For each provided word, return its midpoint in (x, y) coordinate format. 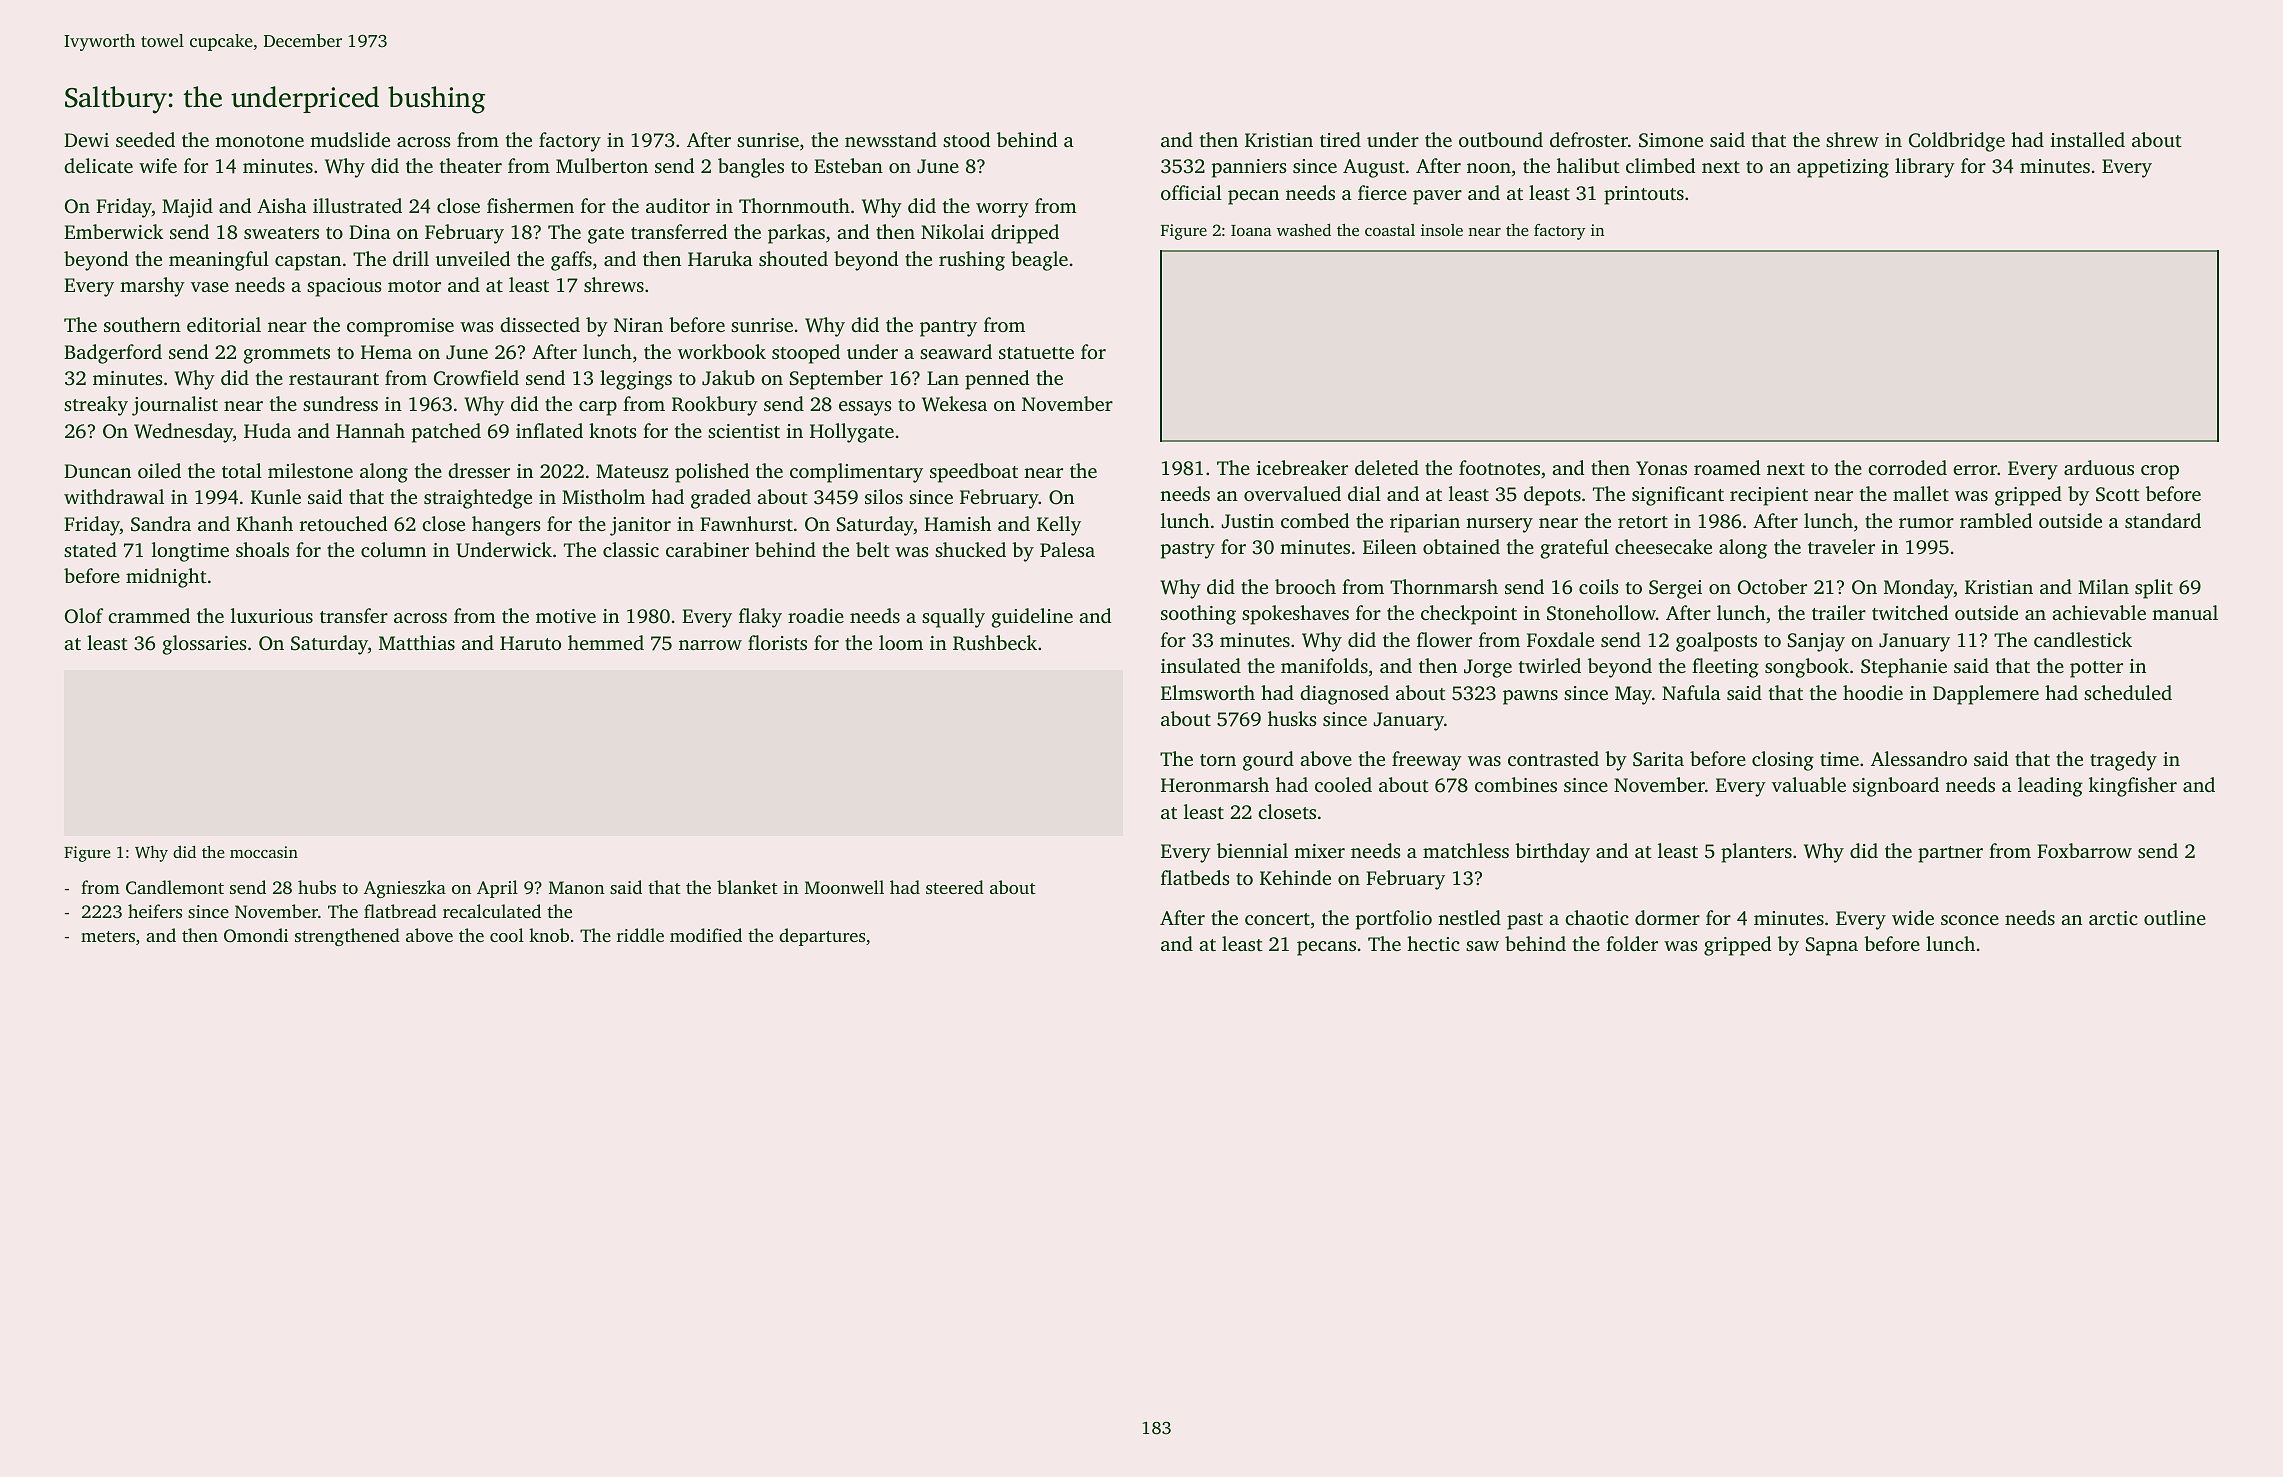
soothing (1198, 615)
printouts (1644, 195)
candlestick (2083, 639)
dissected (540, 324)
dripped (1025, 234)
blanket (747, 887)
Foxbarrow (2084, 850)
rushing (972, 261)
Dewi (86, 140)
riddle (640, 935)
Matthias (417, 642)
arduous (2099, 467)
